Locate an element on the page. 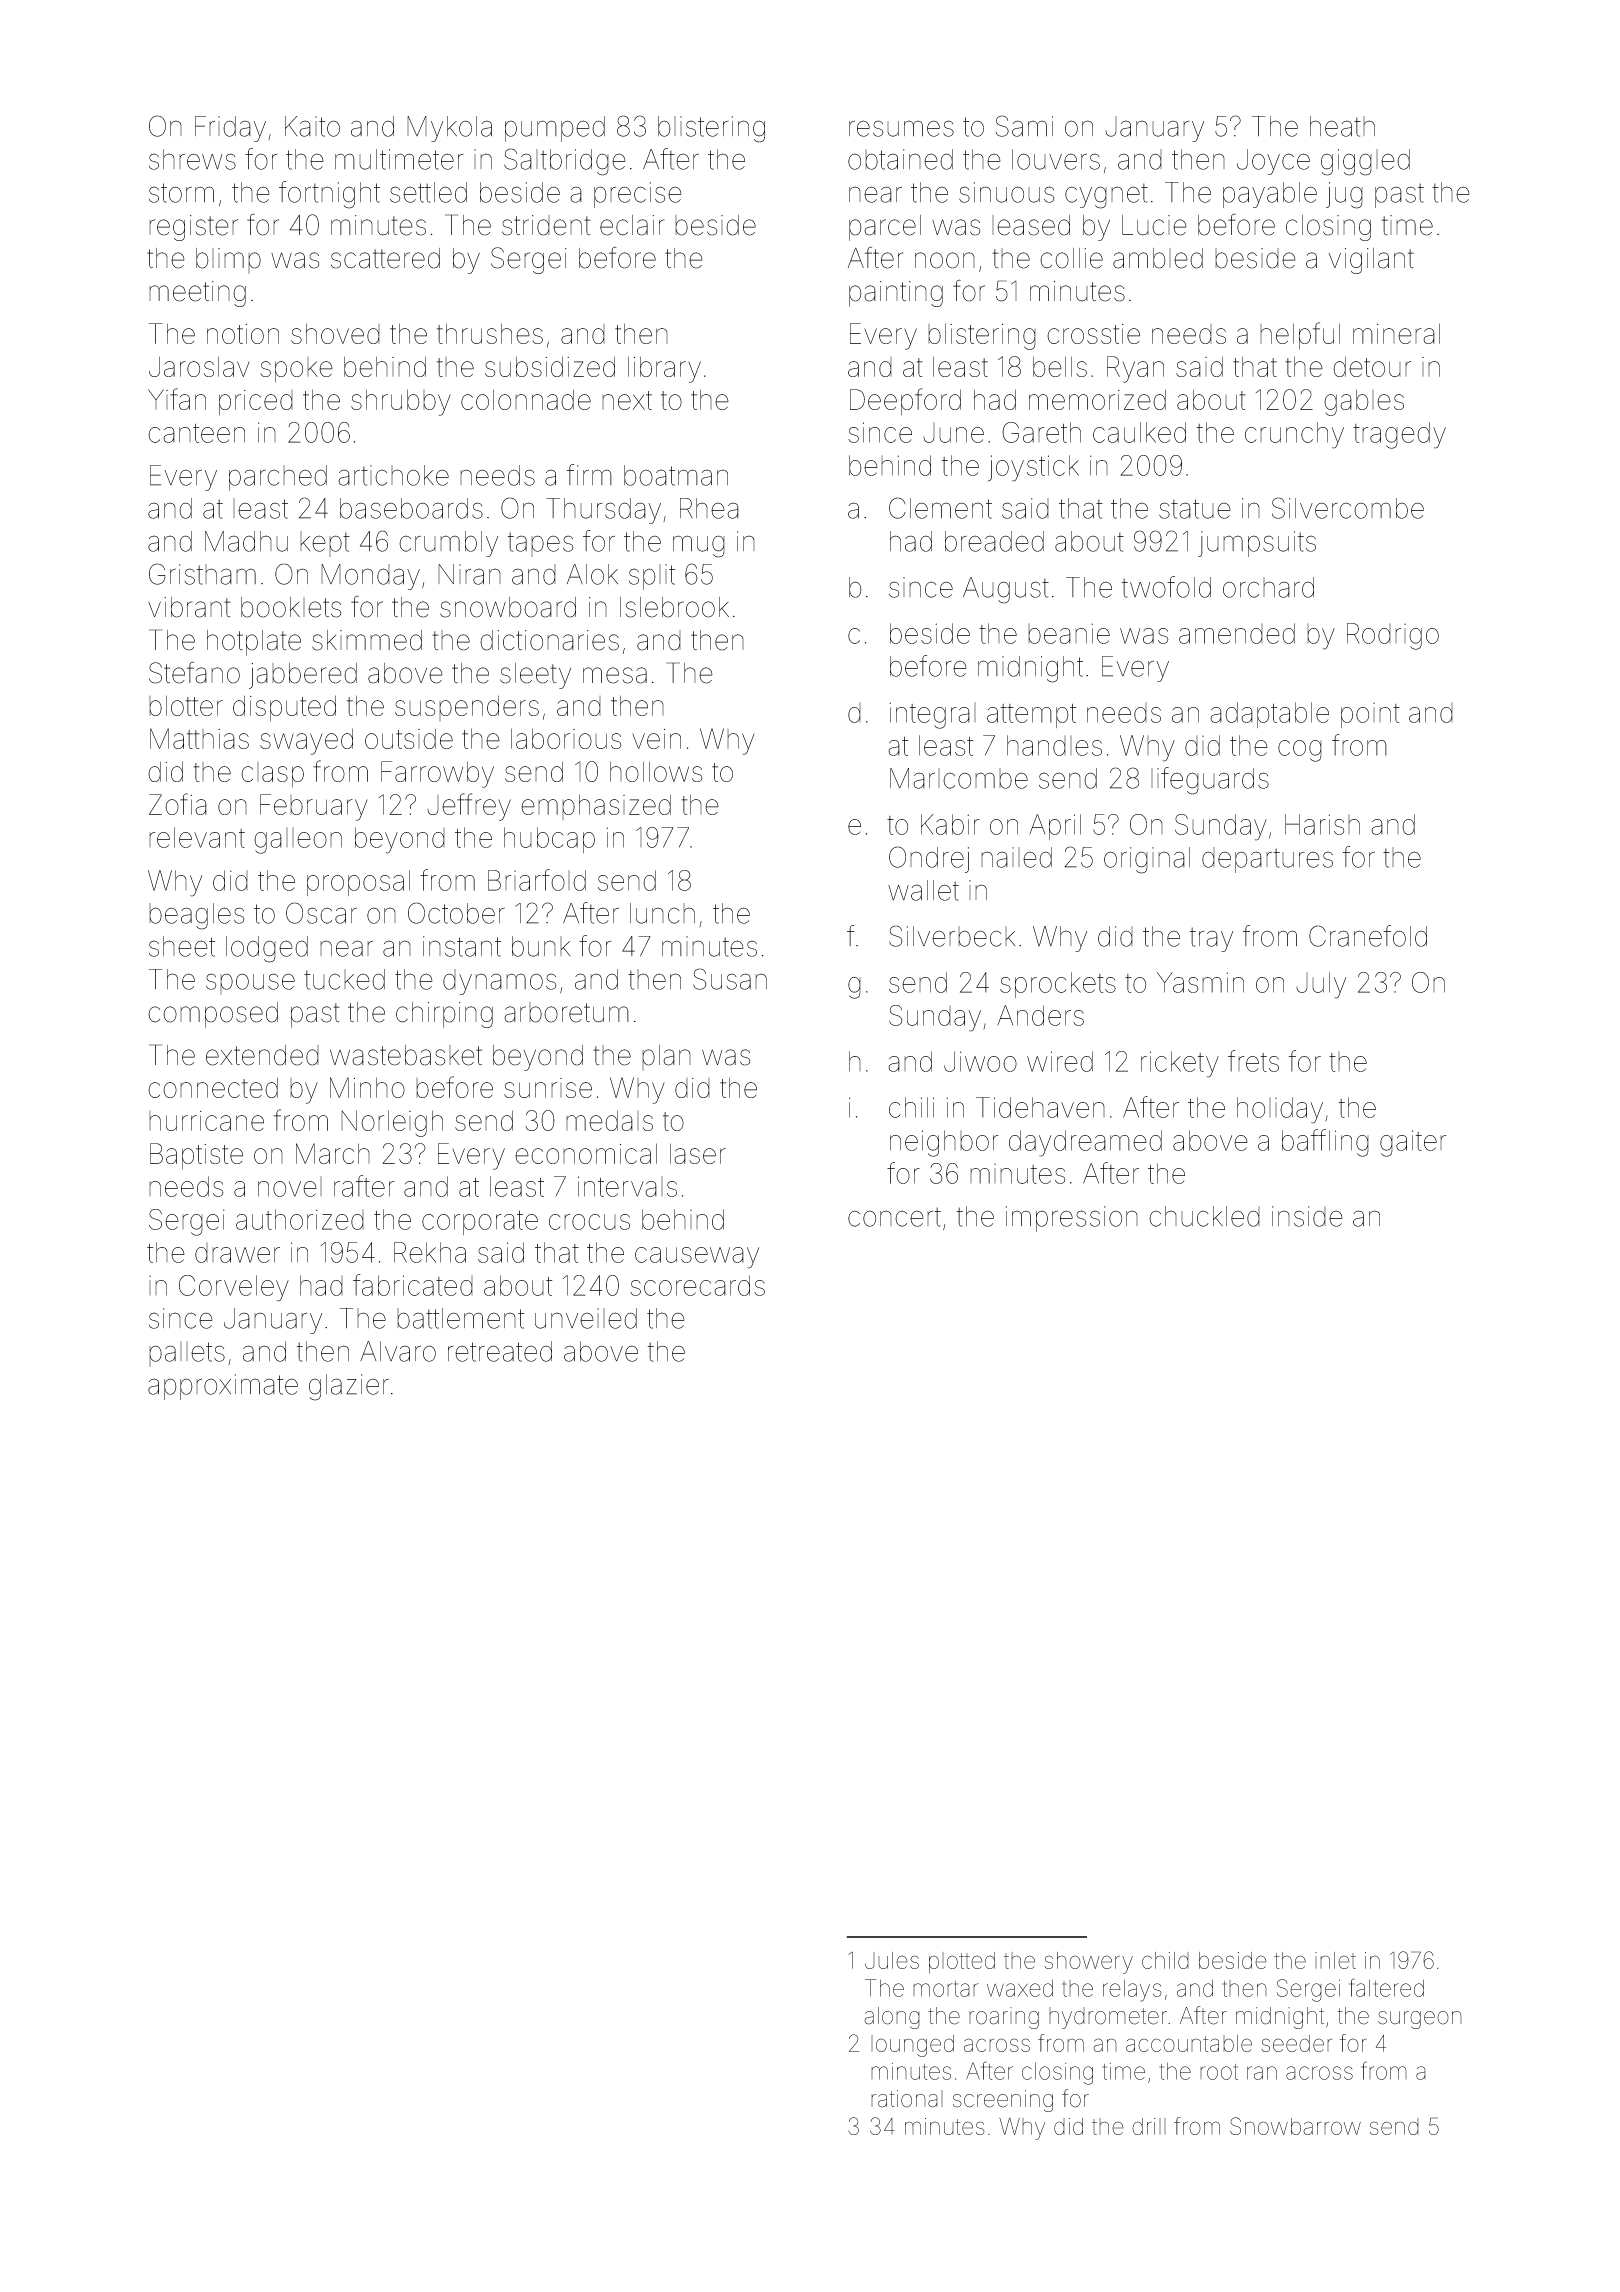 The width and height of the page is (1620, 2292). rational is located at coordinates (907, 2099).
